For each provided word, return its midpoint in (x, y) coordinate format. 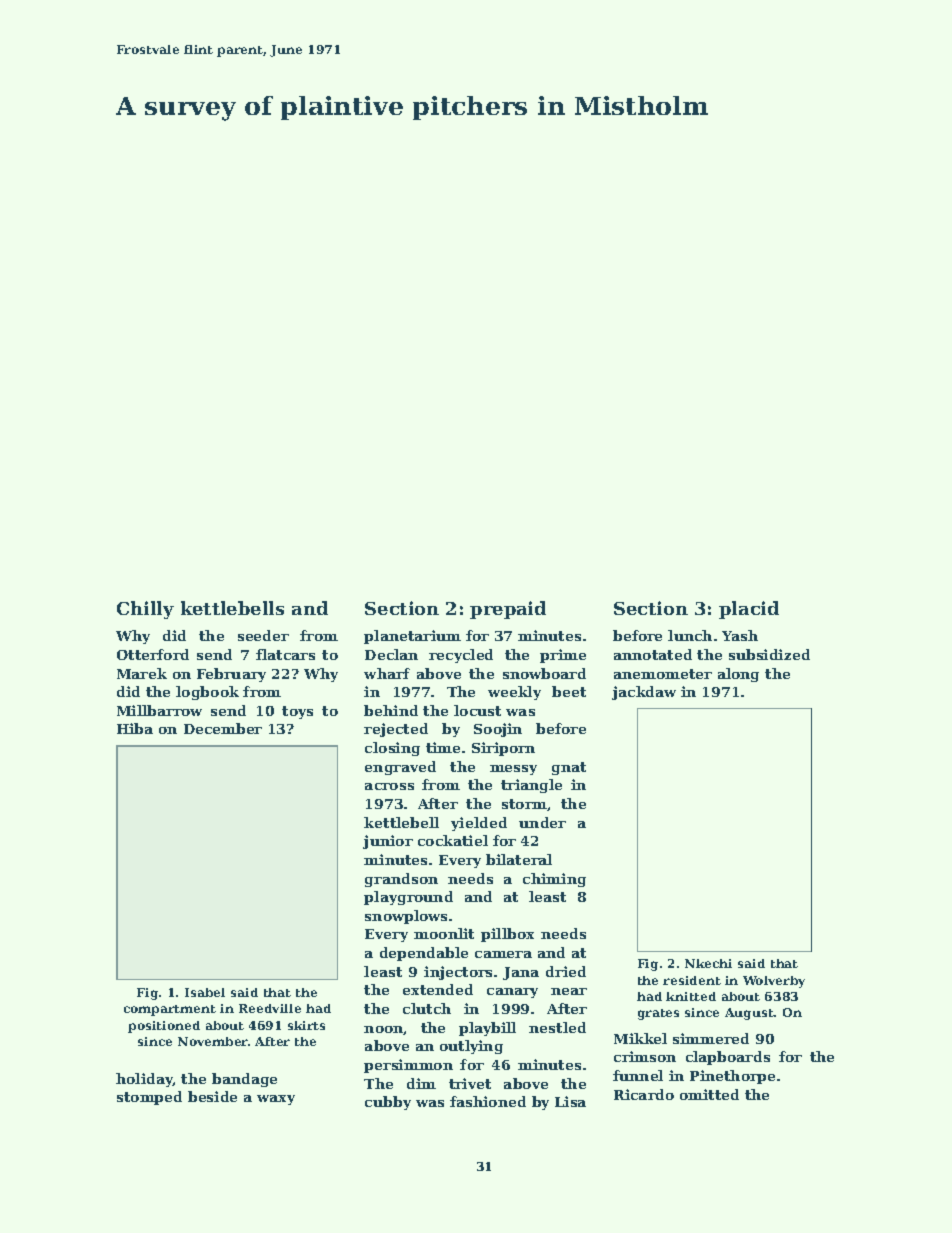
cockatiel (453, 840)
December (223, 728)
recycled (461, 656)
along (738, 675)
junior (388, 842)
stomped (149, 1098)
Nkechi (708, 963)
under (542, 822)
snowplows (406, 917)
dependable (424, 954)
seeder (263, 635)
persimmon (408, 1066)
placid (749, 610)
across (389, 786)
